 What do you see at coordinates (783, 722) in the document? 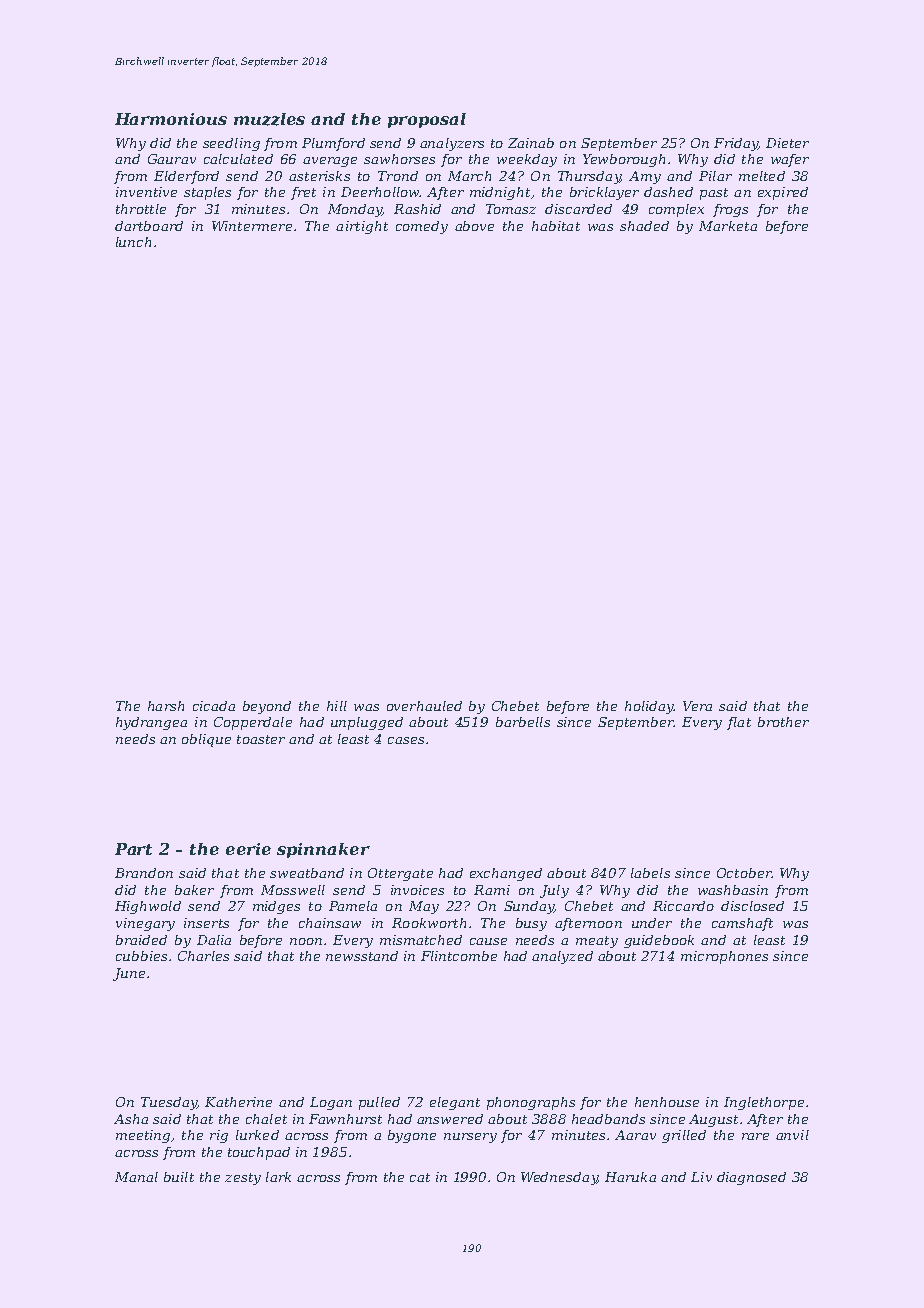
I see `brother` at bounding box center [783, 722].
